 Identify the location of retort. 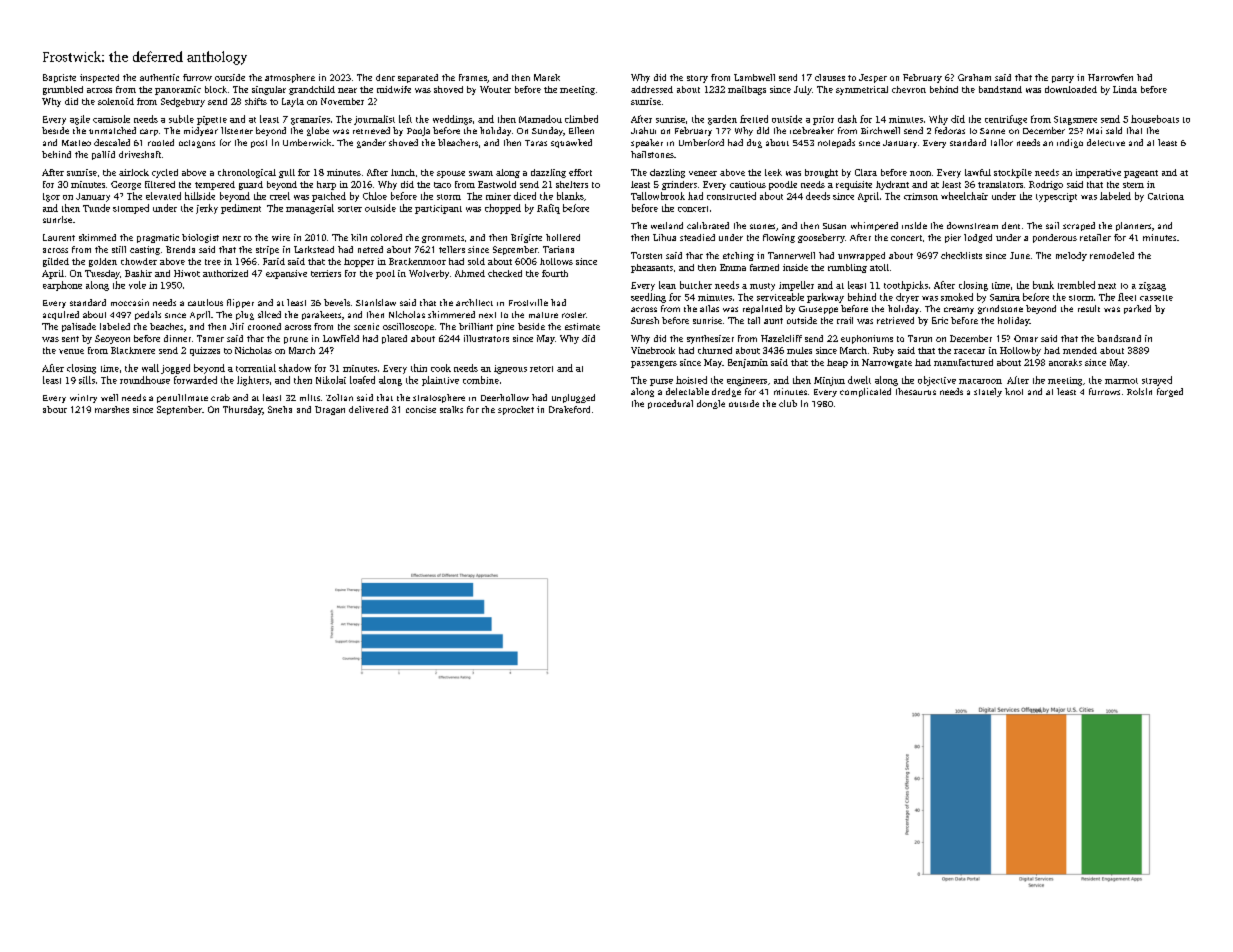
(541, 369).
